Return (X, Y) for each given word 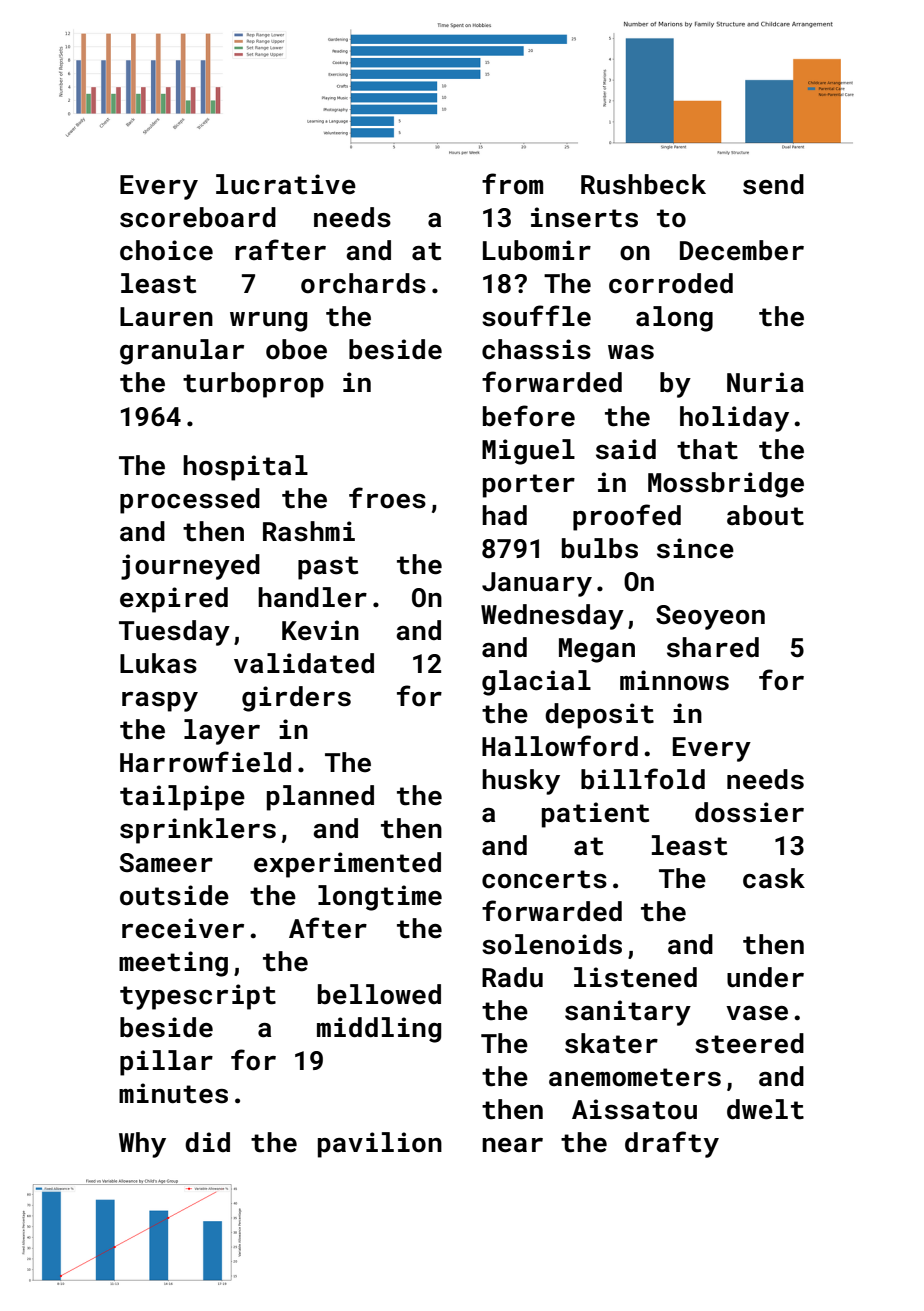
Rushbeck (643, 184)
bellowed (379, 994)
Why (142, 1145)
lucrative (286, 184)
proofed (627, 517)
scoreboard (198, 217)
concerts (544, 879)
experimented (347, 865)
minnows (674, 680)
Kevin (320, 630)
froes (387, 498)
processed (190, 501)
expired (174, 600)
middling (379, 1030)
